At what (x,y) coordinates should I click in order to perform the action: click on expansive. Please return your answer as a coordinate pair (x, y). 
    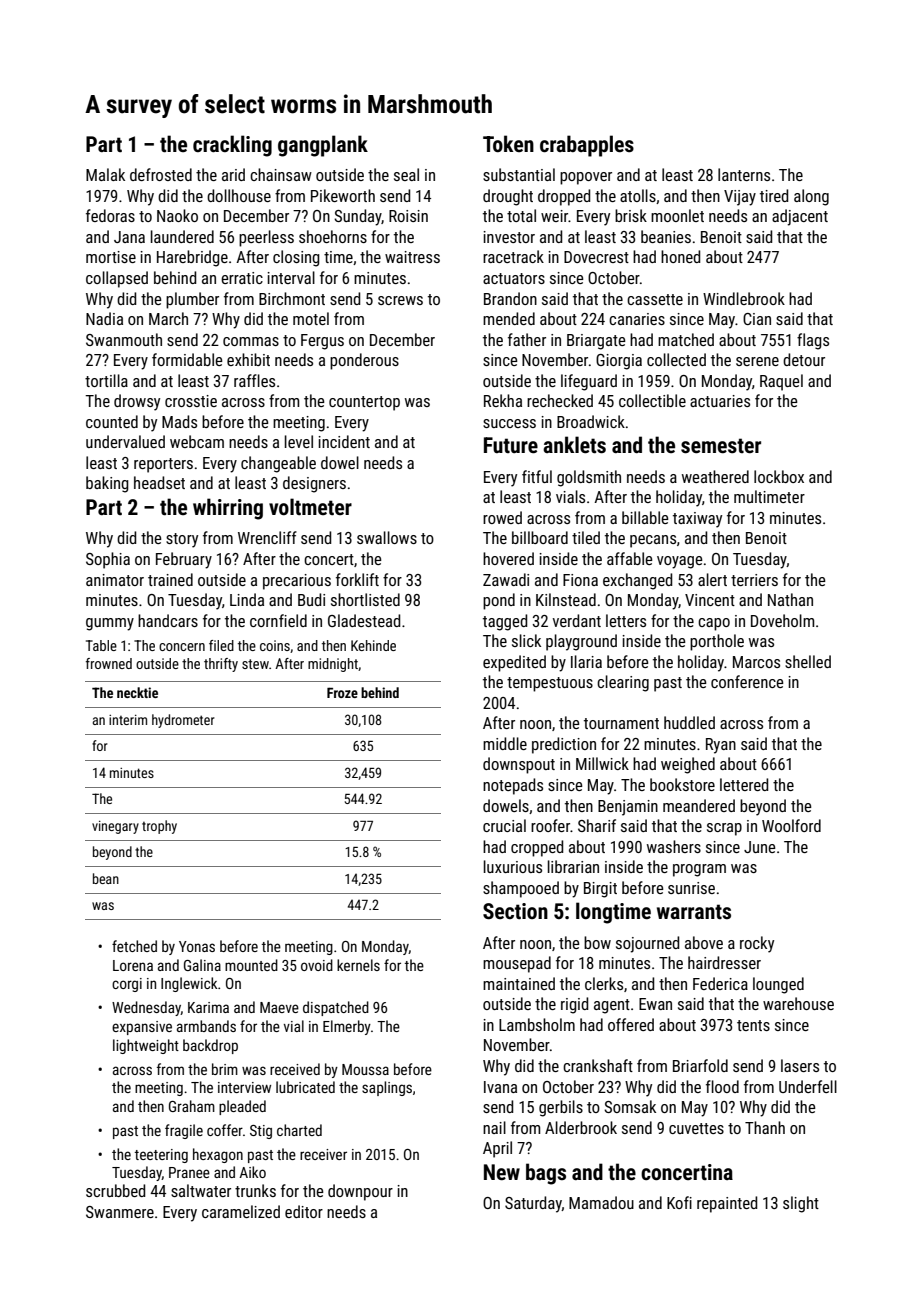
    Looking at the image, I should click on (142, 1028).
